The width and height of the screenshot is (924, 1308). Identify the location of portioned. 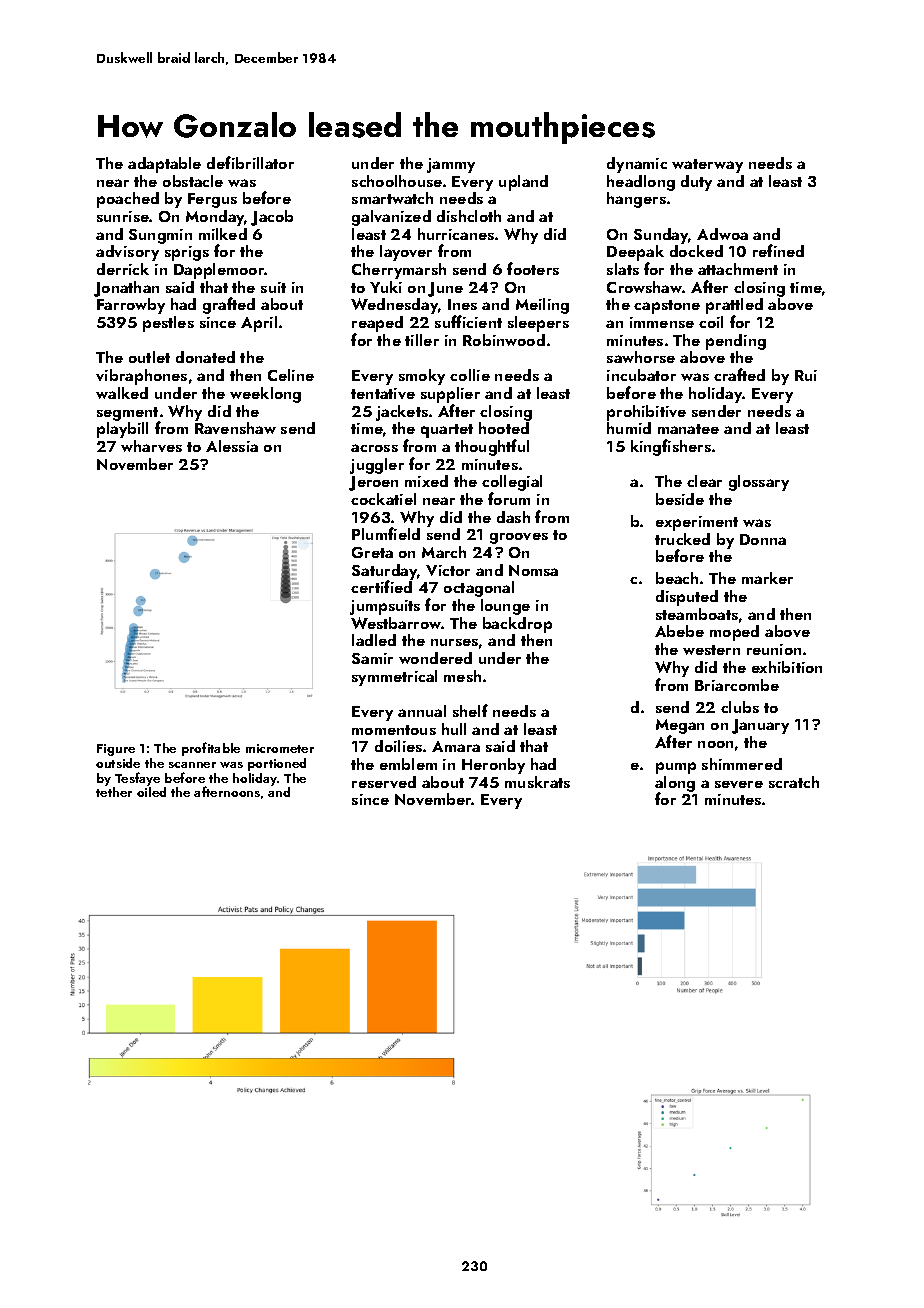
(277, 764).
